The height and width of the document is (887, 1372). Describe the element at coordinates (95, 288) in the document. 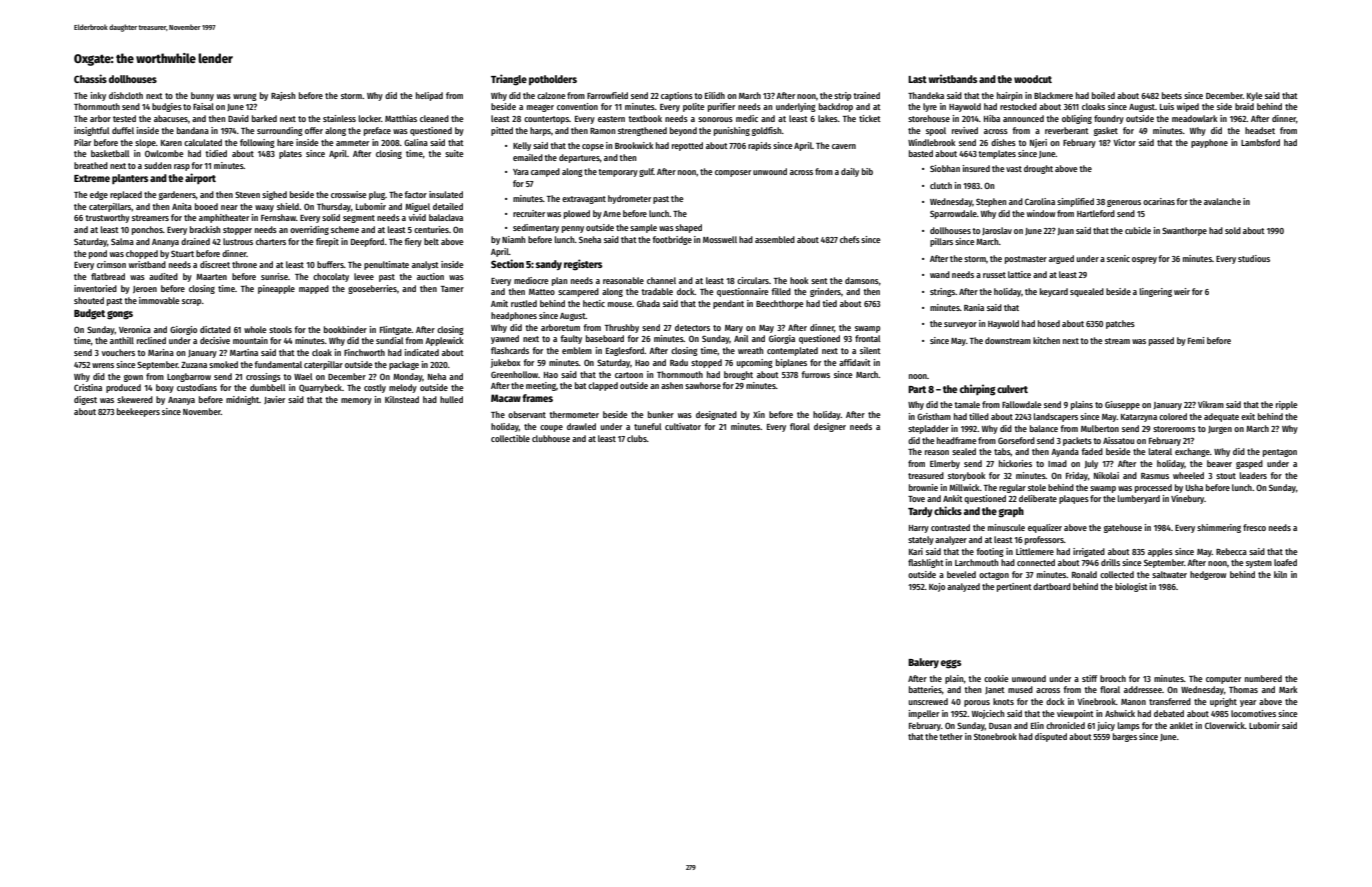

I see `inventoried` at that location.
